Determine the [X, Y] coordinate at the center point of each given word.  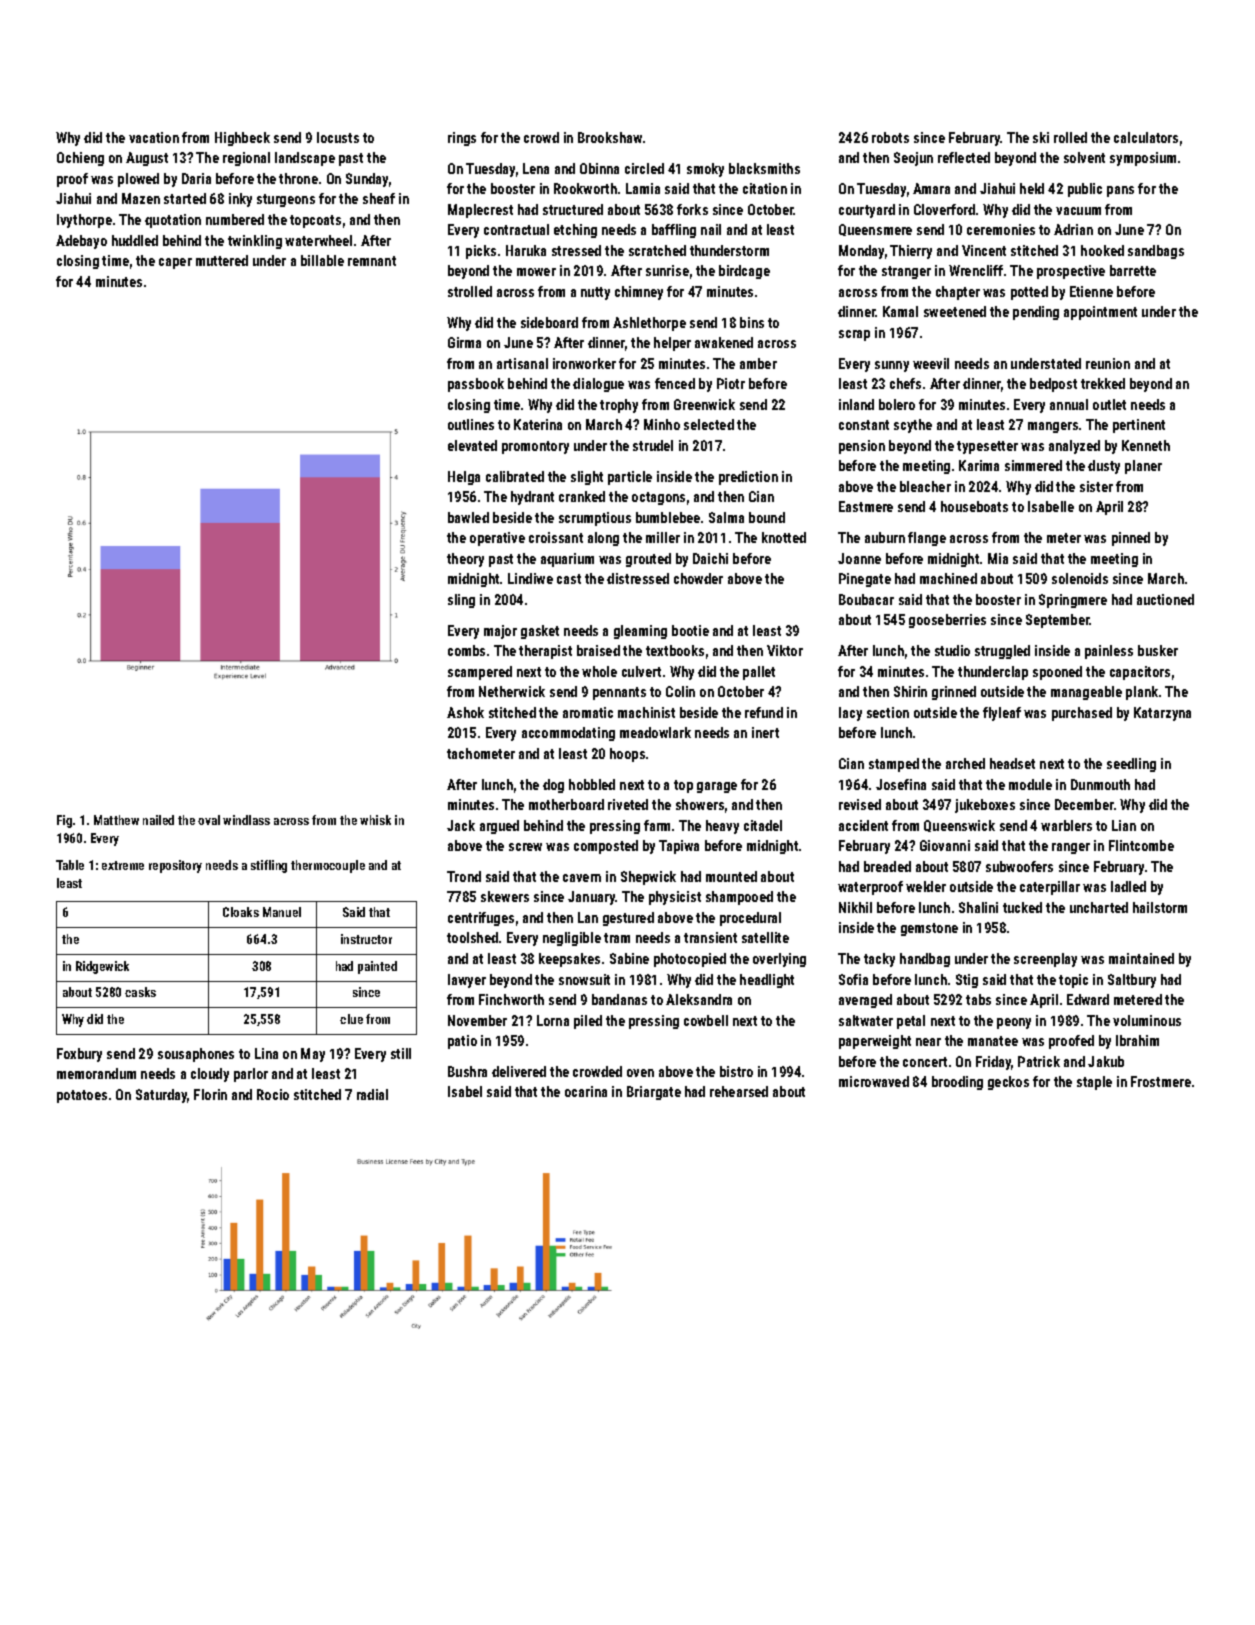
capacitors [1140, 673]
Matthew [116, 820]
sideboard [549, 322]
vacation [154, 137]
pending [1036, 313]
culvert [641, 671]
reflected [964, 157]
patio [462, 1042]
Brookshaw [610, 137]
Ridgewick [102, 967]
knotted [784, 537]
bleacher [925, 486]
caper [175, 263]
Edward [1088, 999]
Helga [464, 478]
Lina [266, 1053]
